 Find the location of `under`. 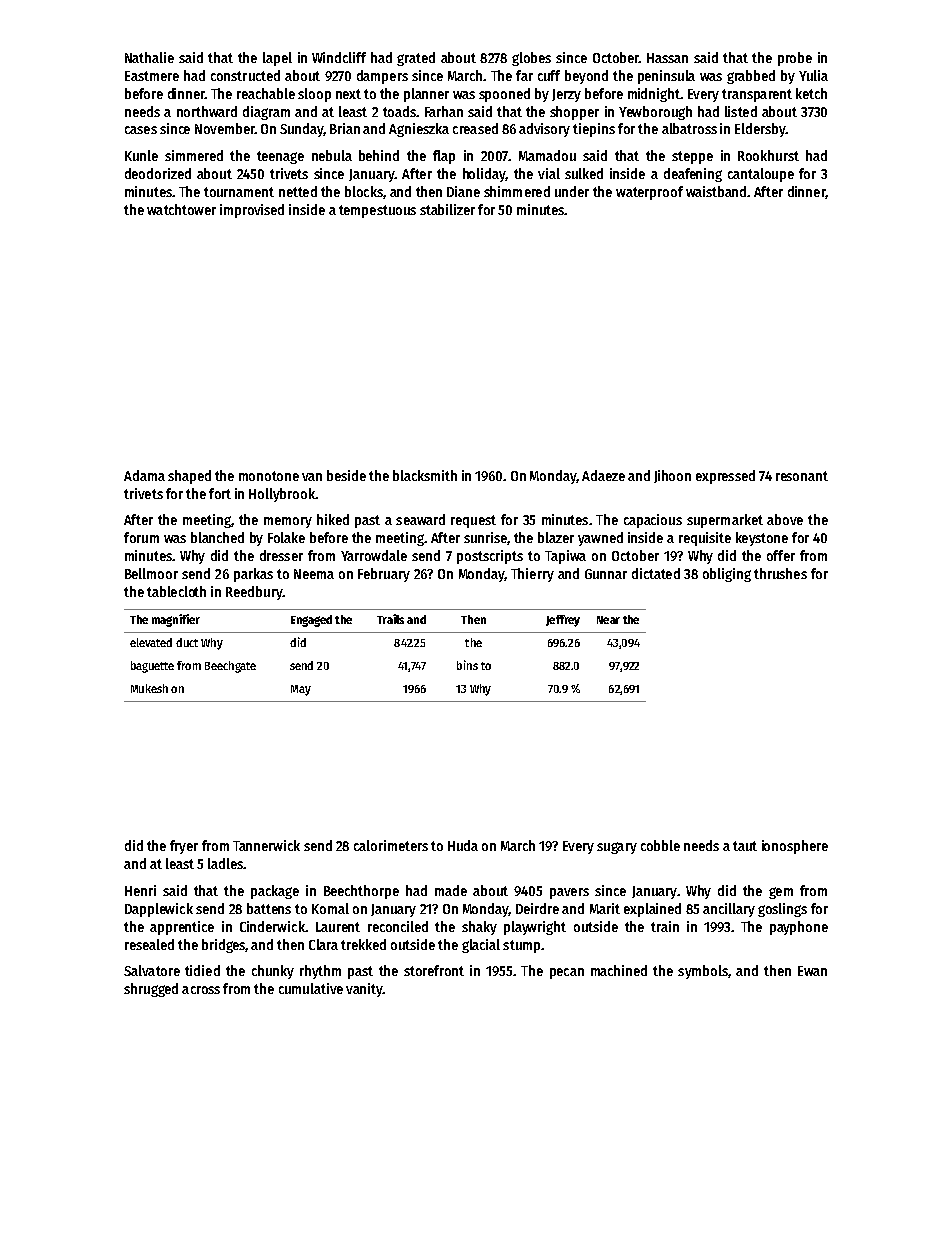

under is located at coordinates (572, 191).
